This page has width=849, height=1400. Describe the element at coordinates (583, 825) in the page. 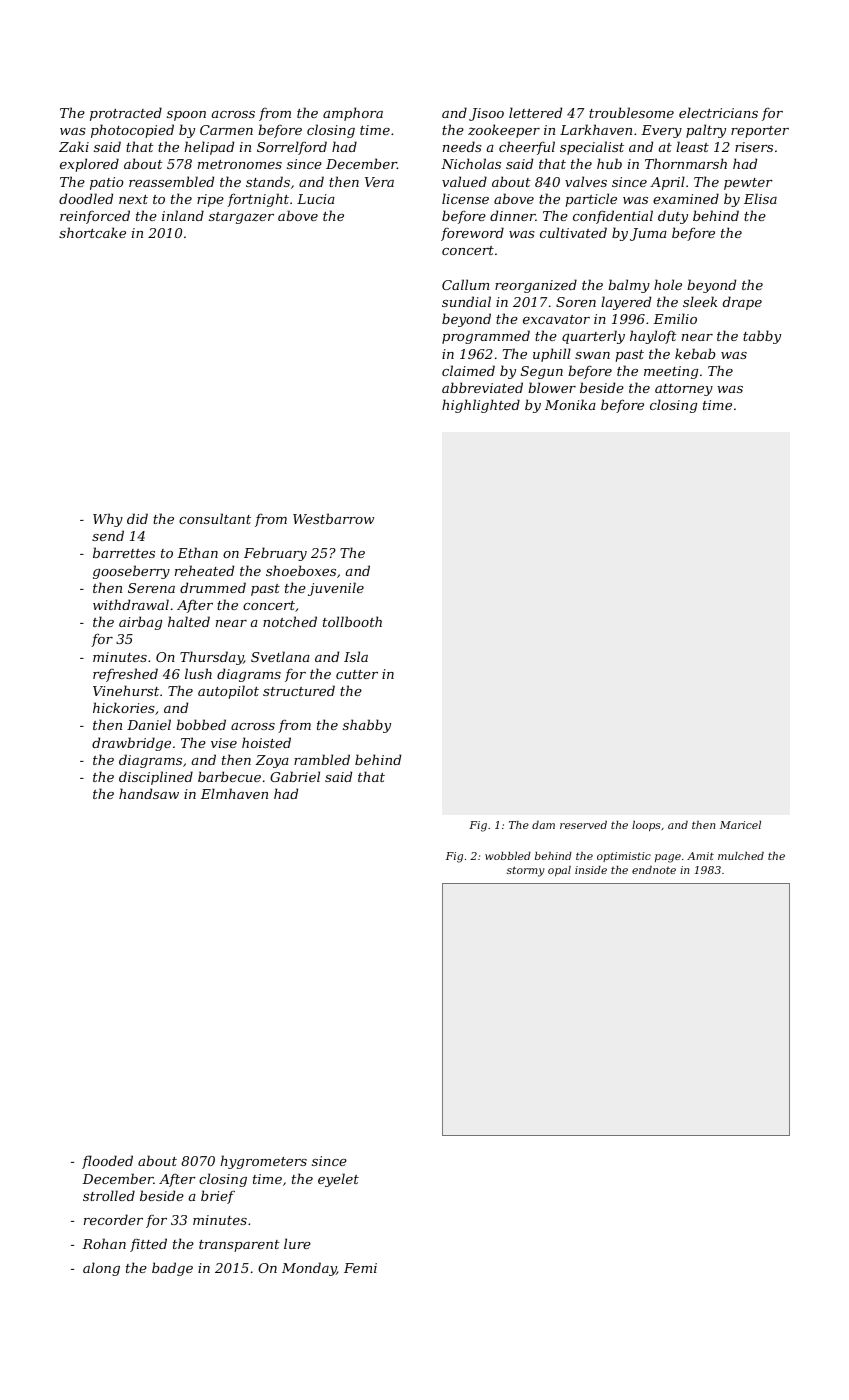

I see `reserved` at that location.
